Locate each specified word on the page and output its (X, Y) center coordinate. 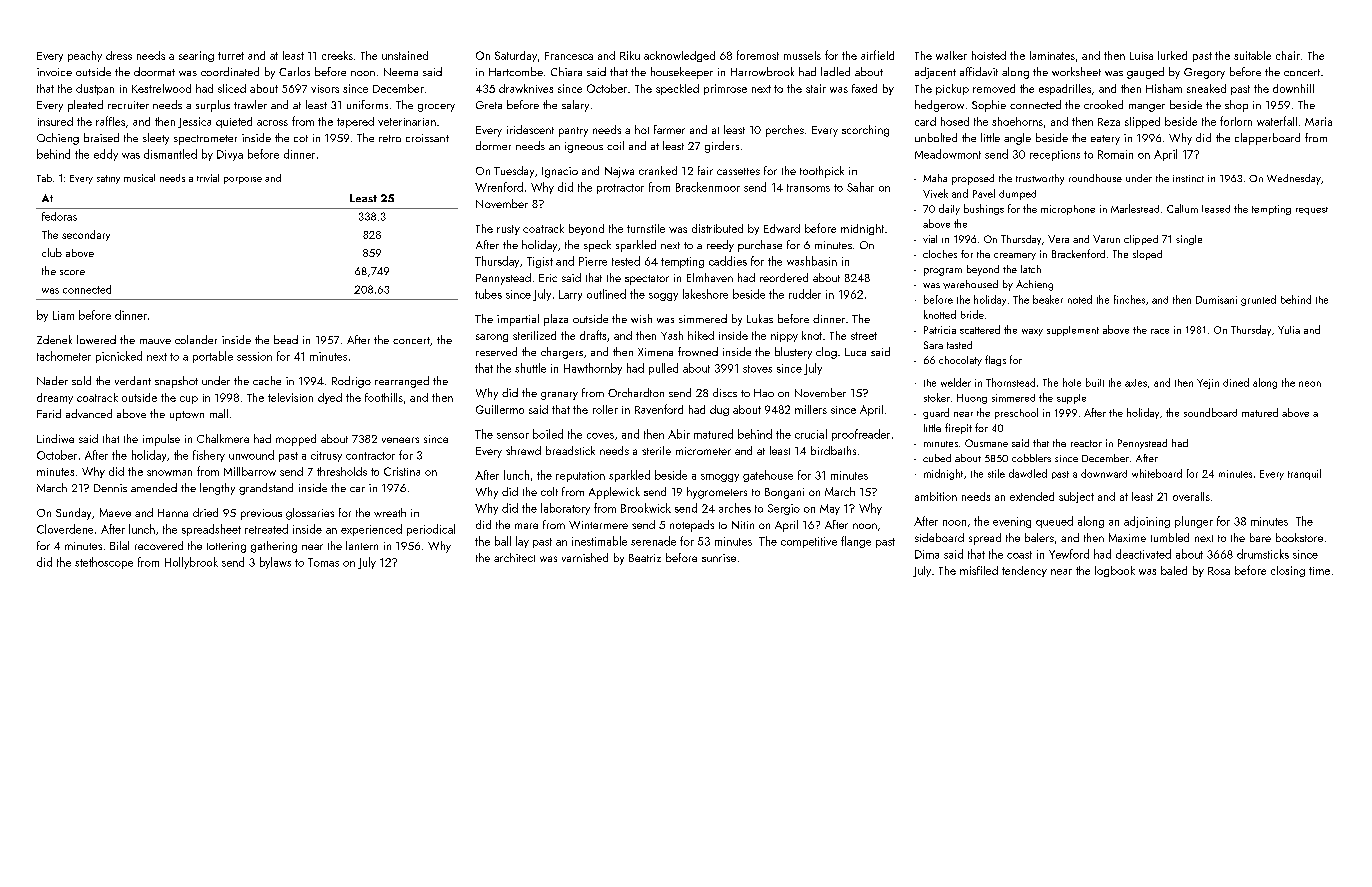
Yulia (1289, 330)
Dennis (110, 488)
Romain (1115, 154)
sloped (1147, 255)
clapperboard (1267, 139)
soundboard (1210, 412)
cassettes (738, 171)
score (72, 272)
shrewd (523, 450)
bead (286, 339)
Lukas (760, 318)
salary (575, 106)
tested (626, 261)
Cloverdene (65, 529)
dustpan (95, 89)
